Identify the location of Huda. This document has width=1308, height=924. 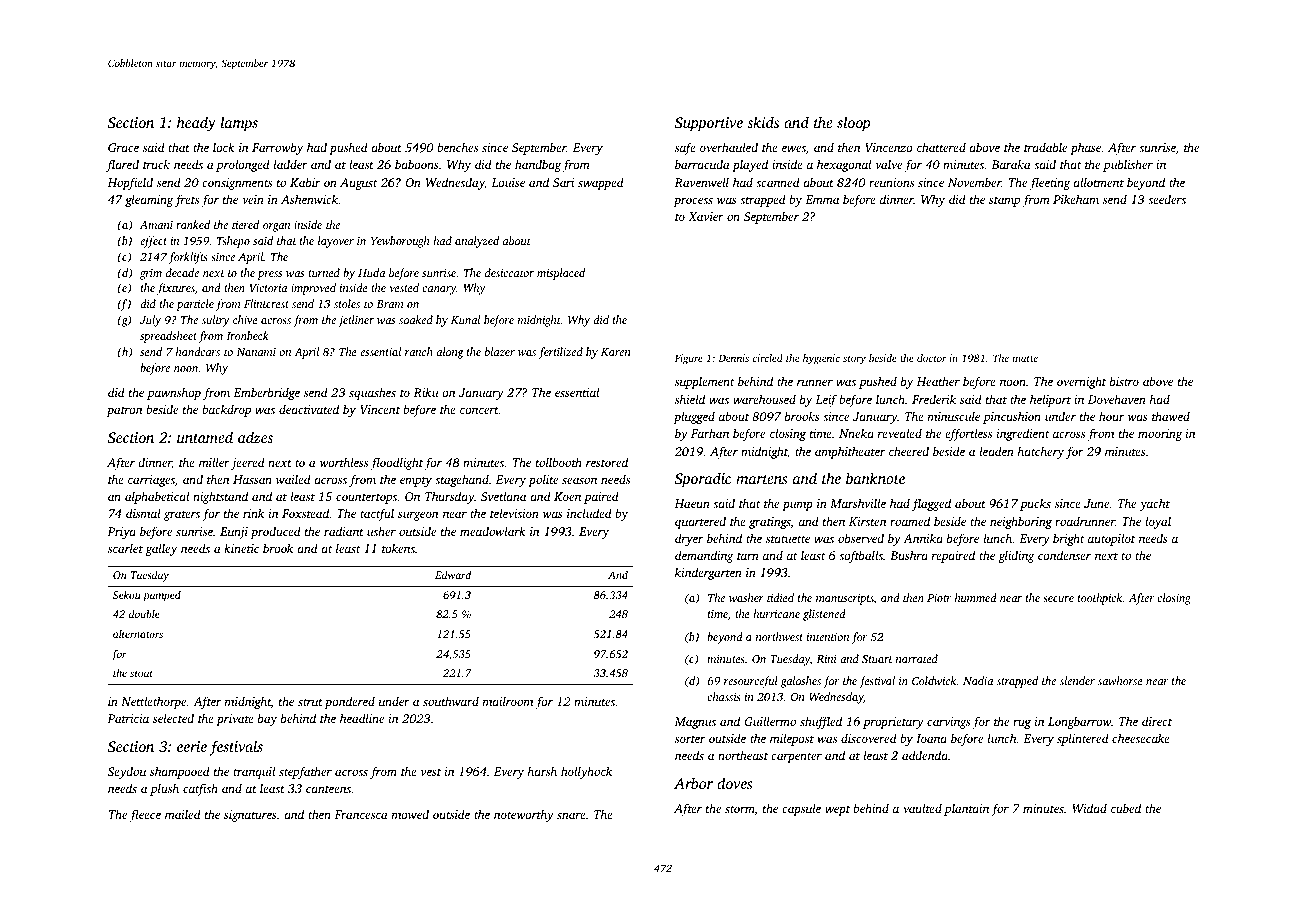
(371, 272).
